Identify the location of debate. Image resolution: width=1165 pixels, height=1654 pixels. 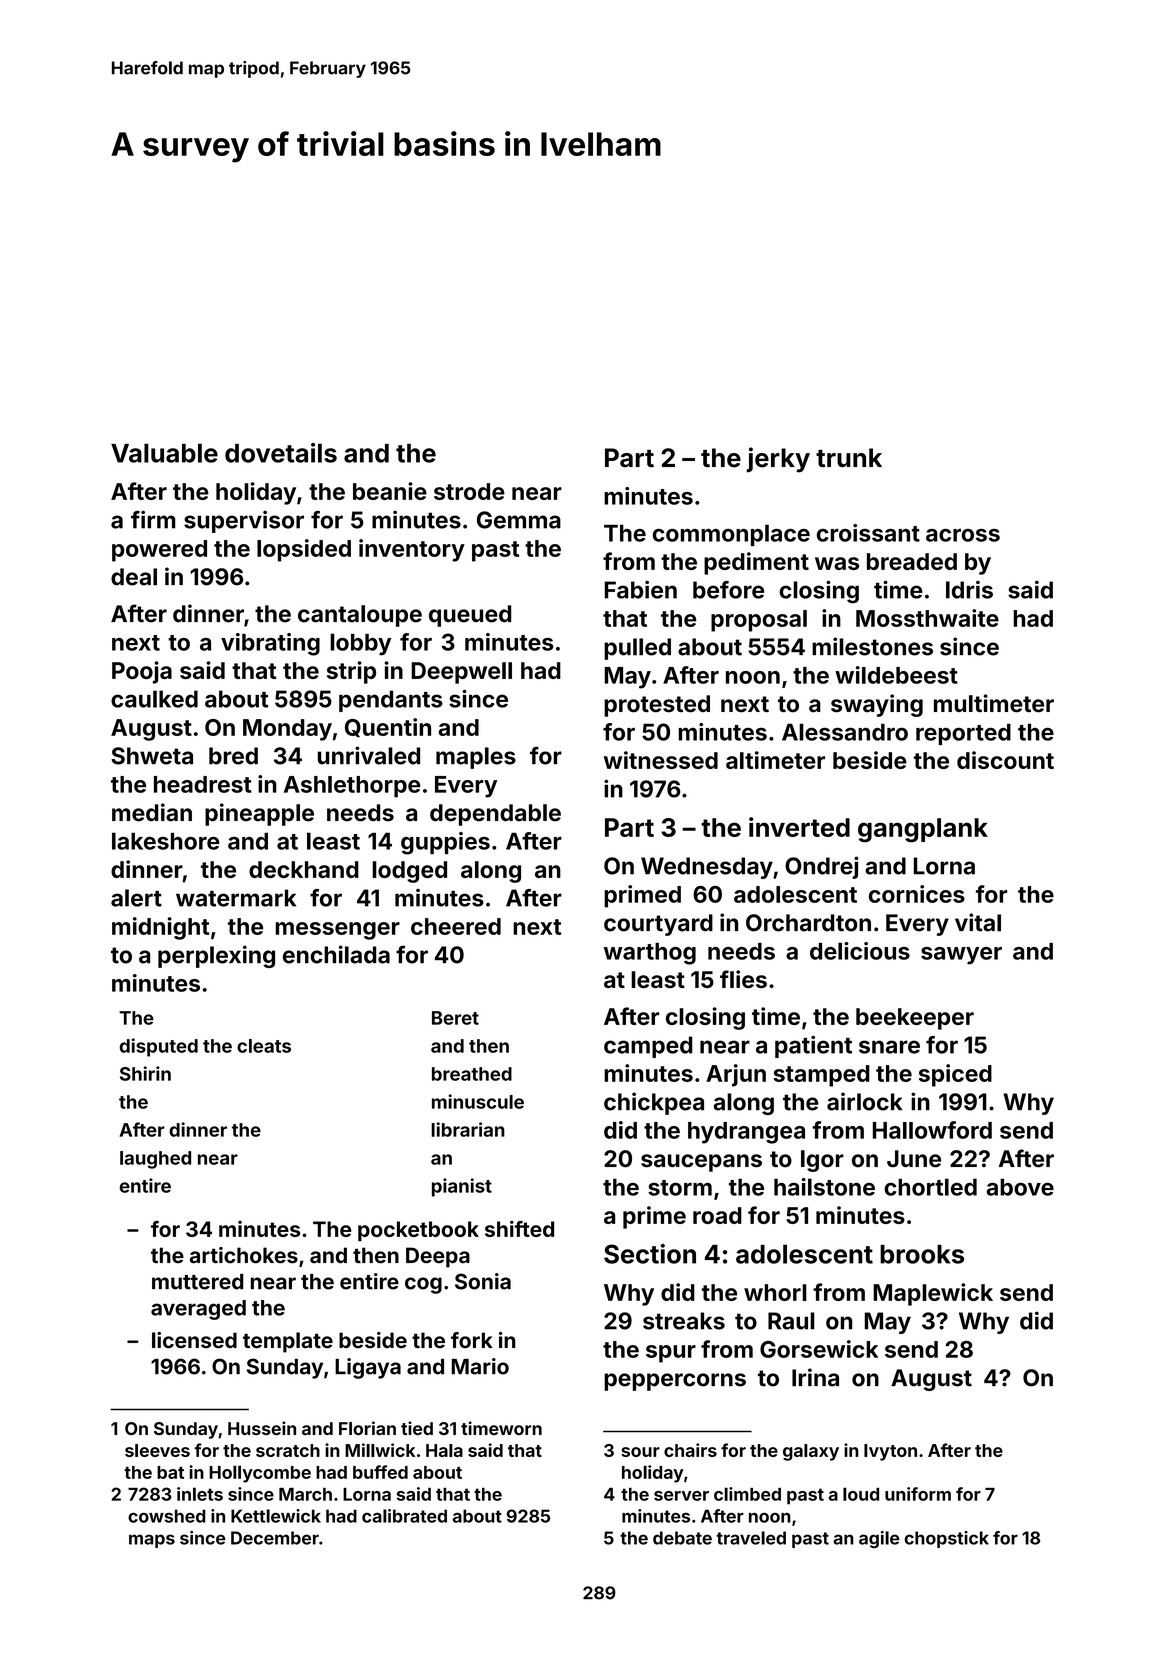
(682, 1538).
